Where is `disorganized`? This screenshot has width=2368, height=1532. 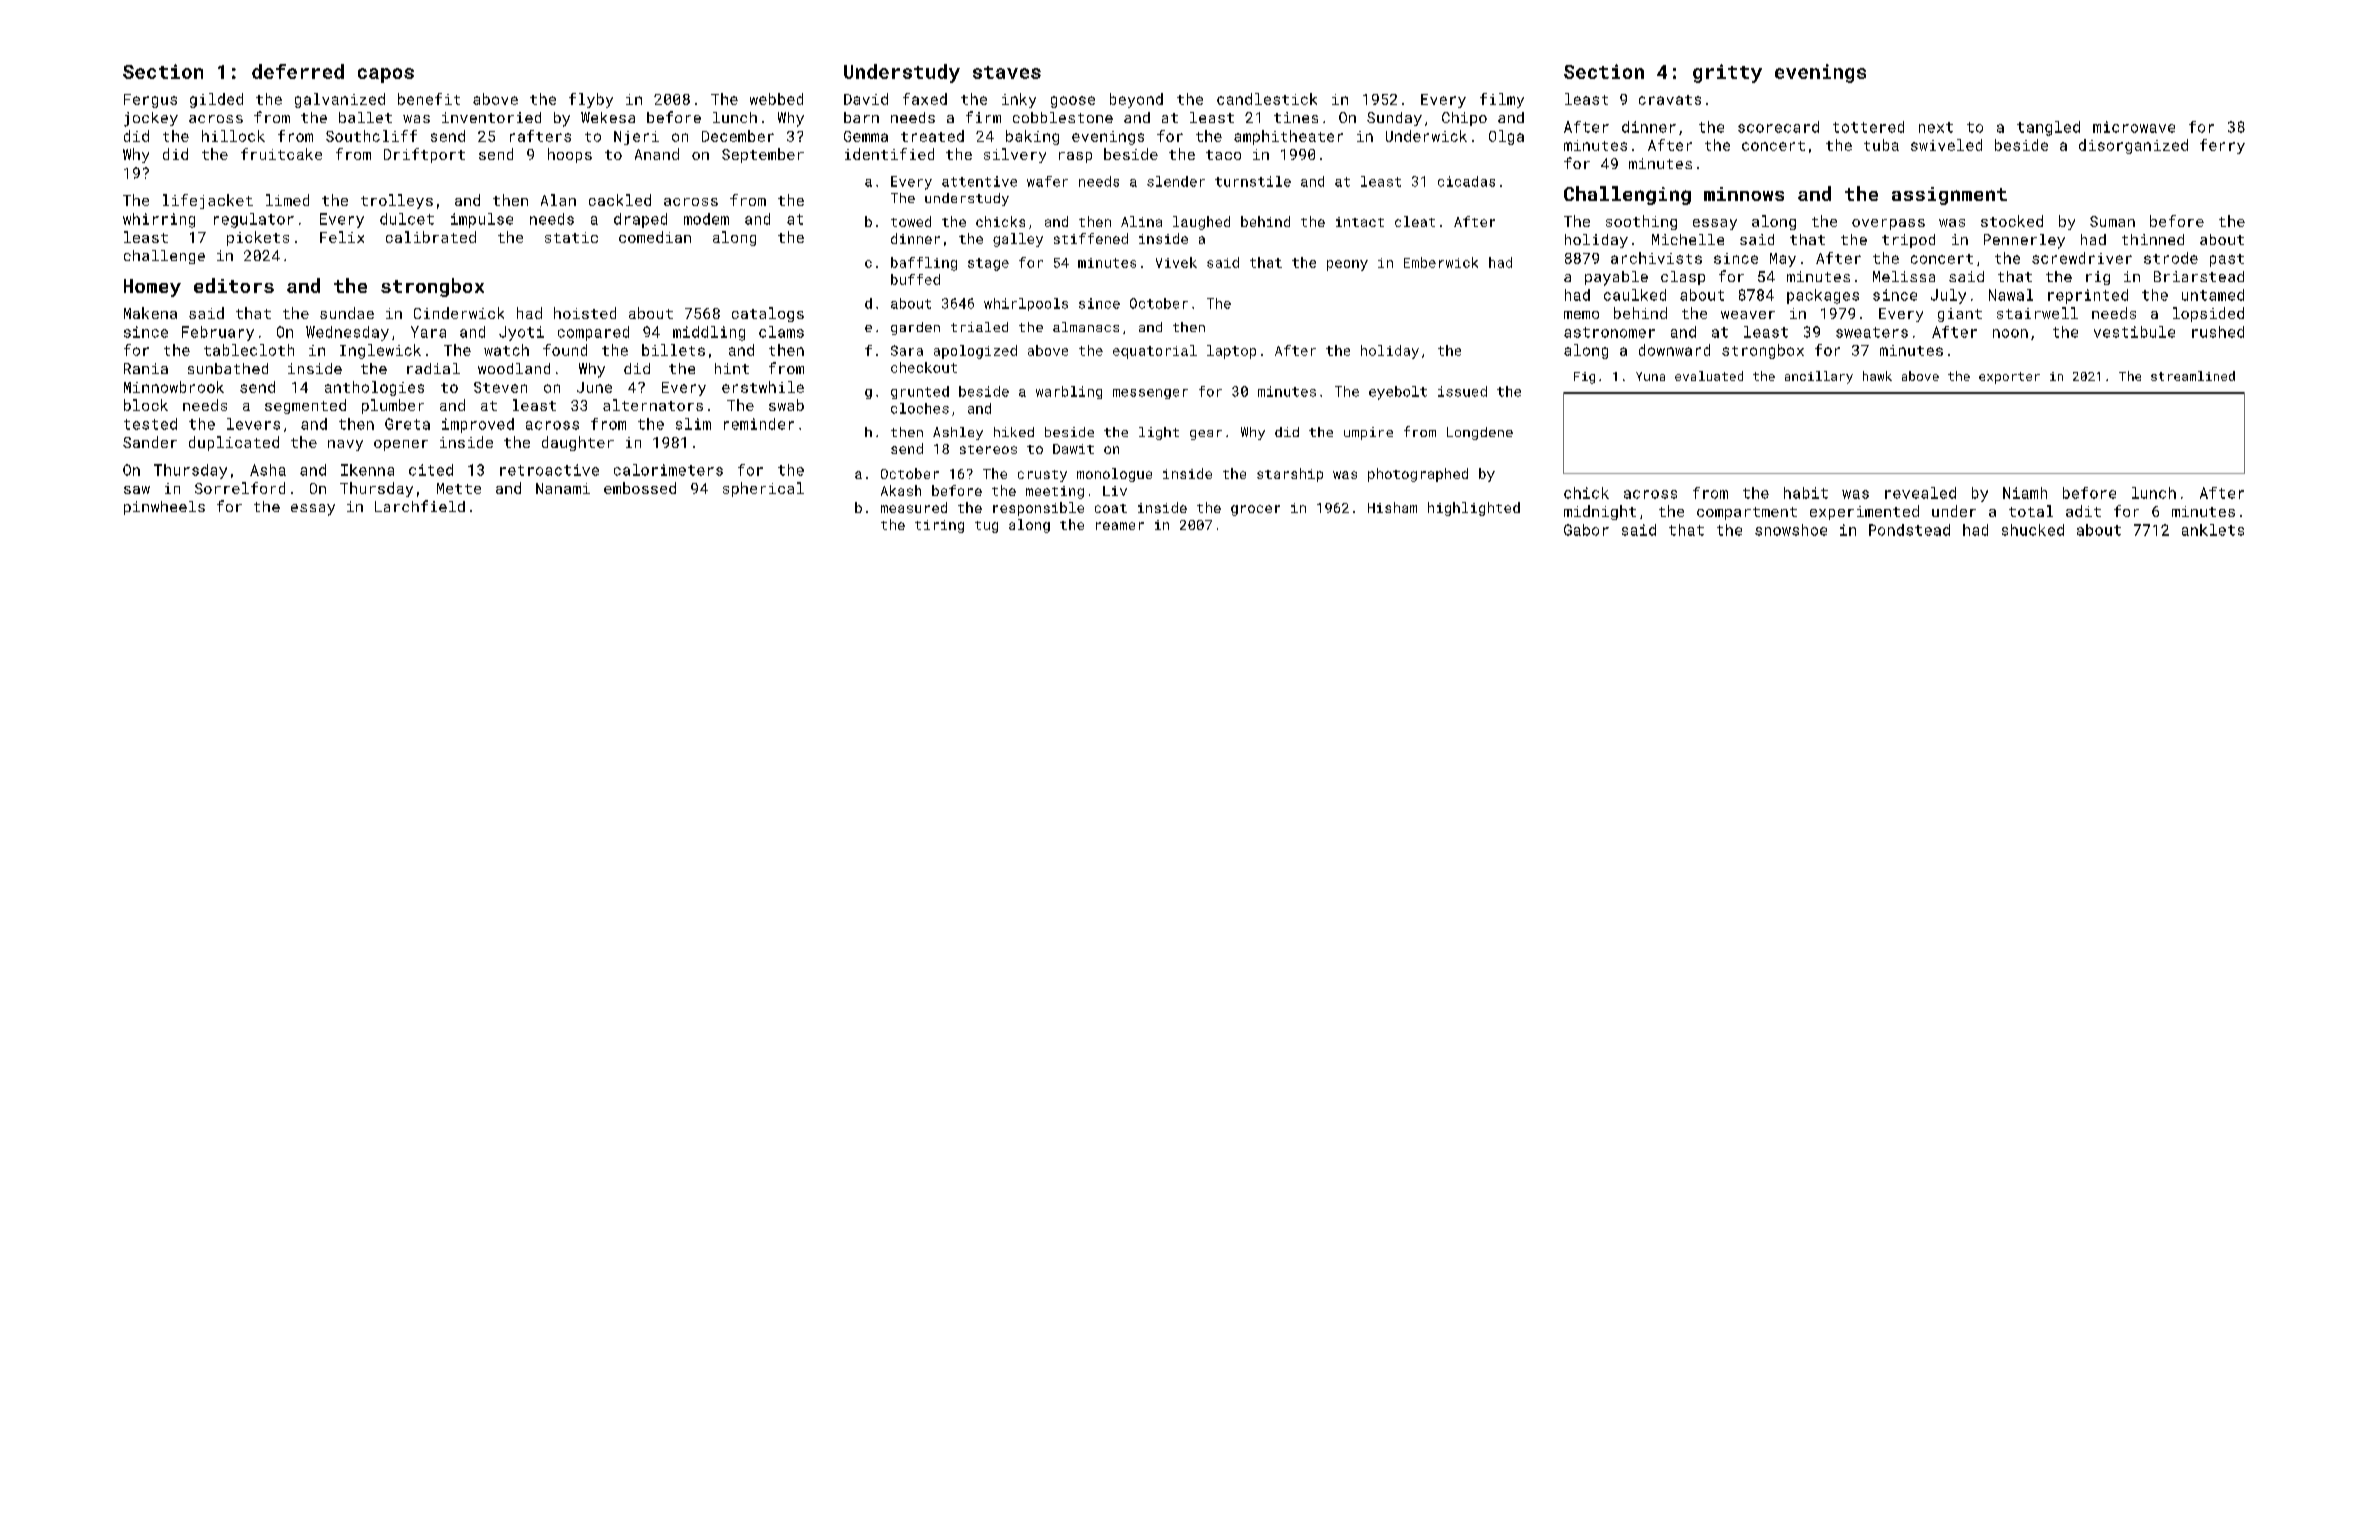 disorganized is located at coordinates (2133, 146).
